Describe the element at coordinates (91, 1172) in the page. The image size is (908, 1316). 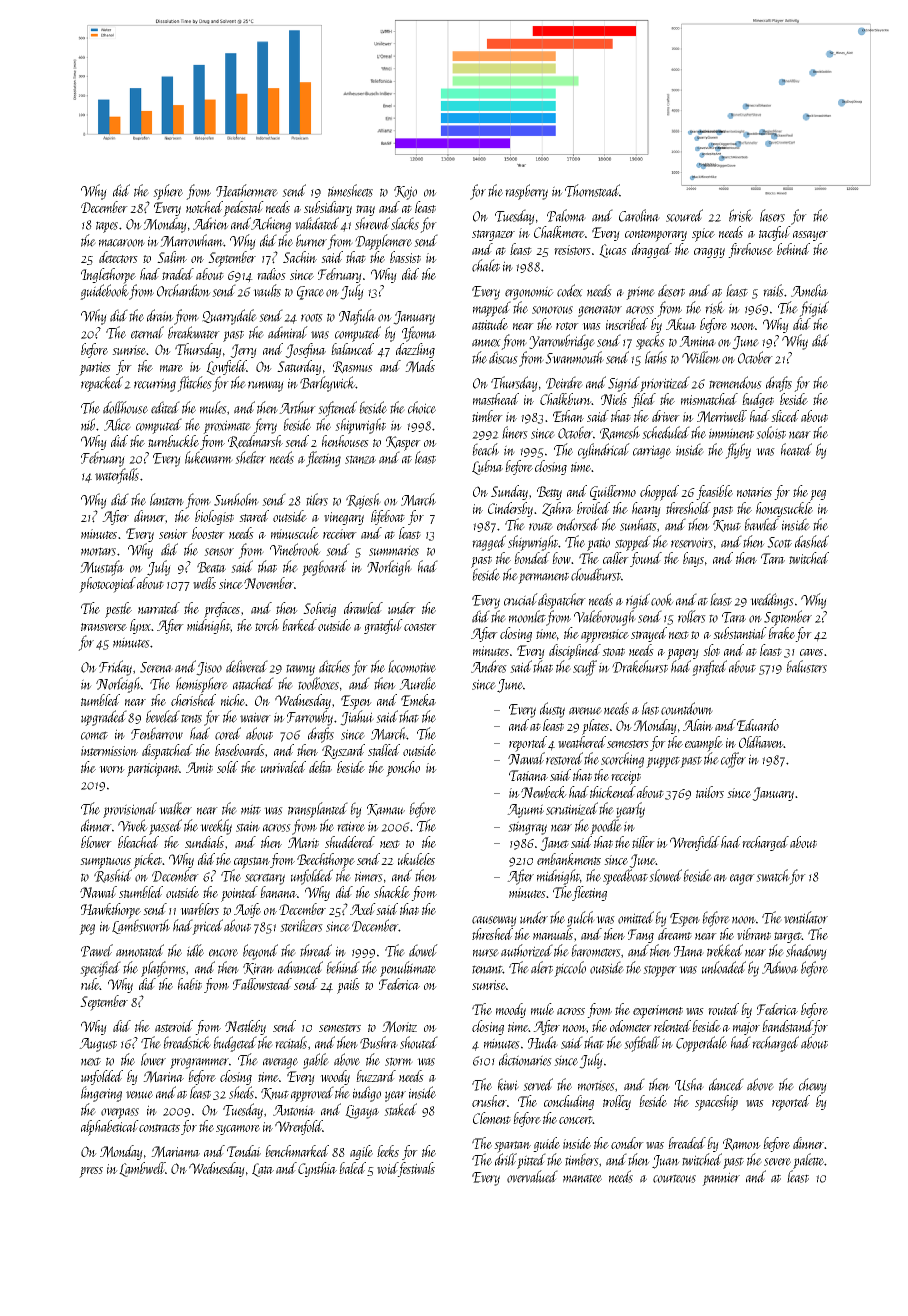
I see `press` at that location.
